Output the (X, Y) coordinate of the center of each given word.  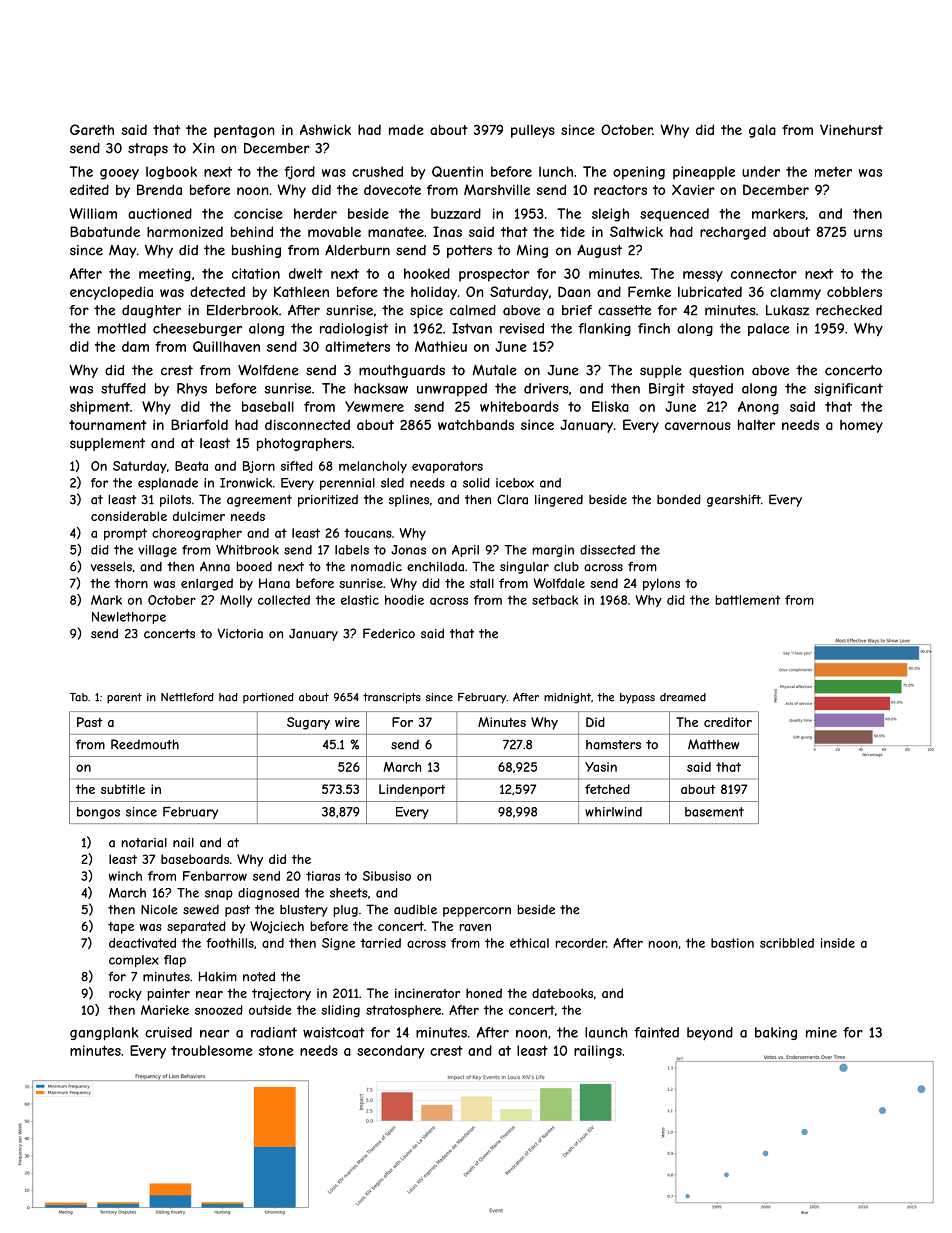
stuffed (123, 388)
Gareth (92, 129)
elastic (360, 600)
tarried (380, 943)
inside (838, 943)
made (406, 129)
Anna (215, 566)
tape (121, 928)
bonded (679, 499)
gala (762, 131)
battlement (747, 600)
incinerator (427, 993)
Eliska (610, 406)
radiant (274, 1032)
